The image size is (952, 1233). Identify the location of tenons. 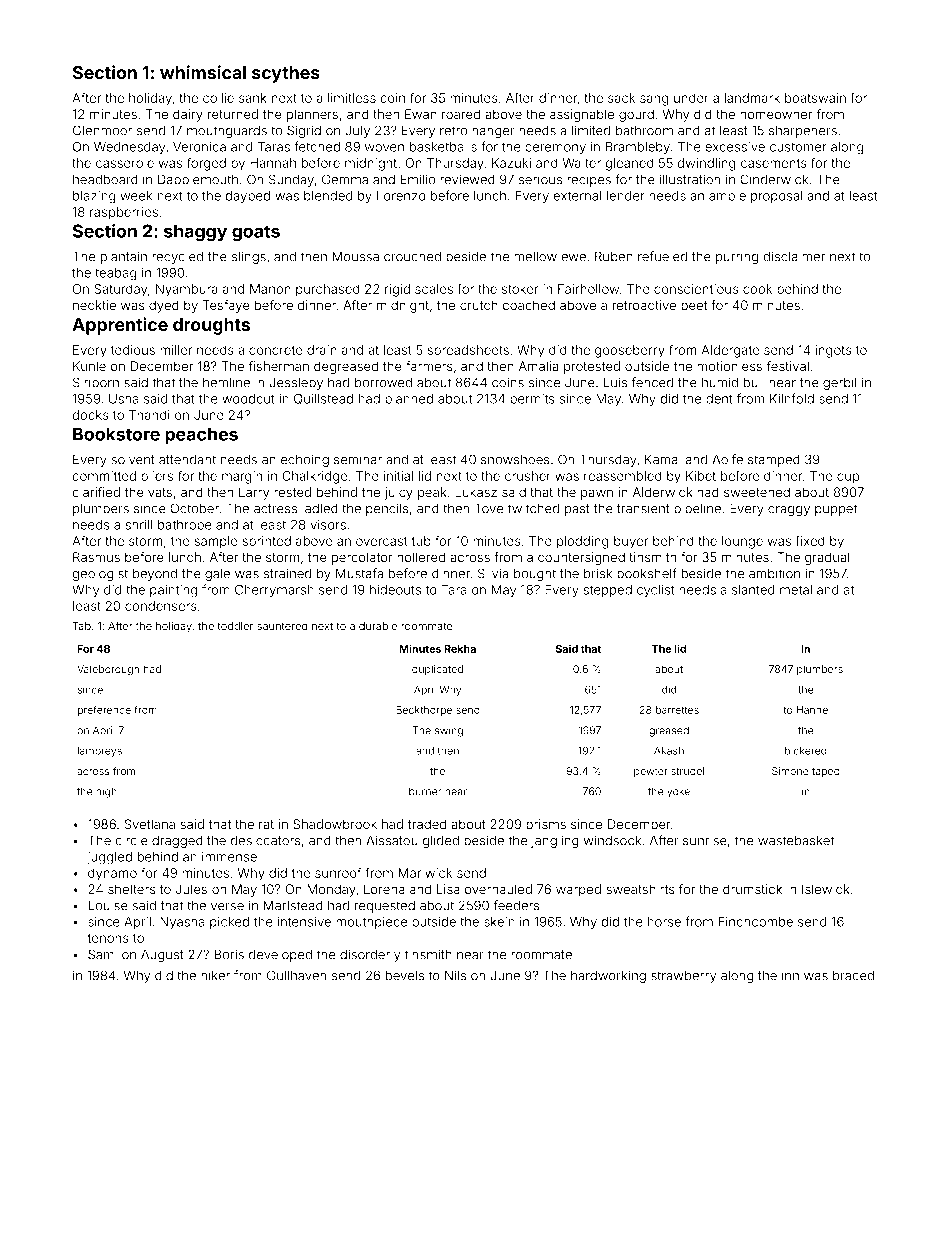
(108, 938).
